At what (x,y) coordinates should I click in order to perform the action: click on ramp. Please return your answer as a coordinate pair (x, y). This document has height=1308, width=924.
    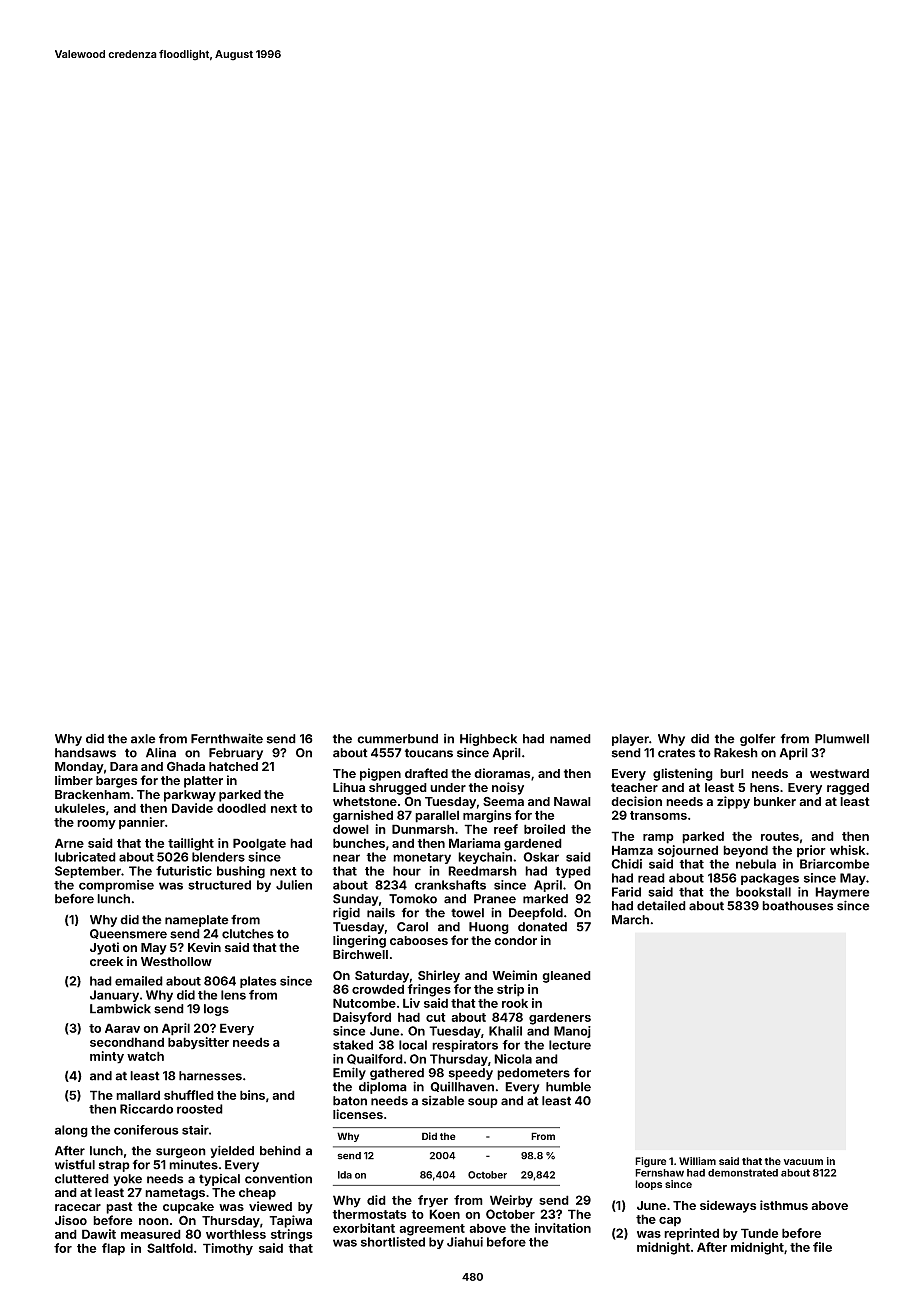
    Looking at the image, I should click on (658, 839).
